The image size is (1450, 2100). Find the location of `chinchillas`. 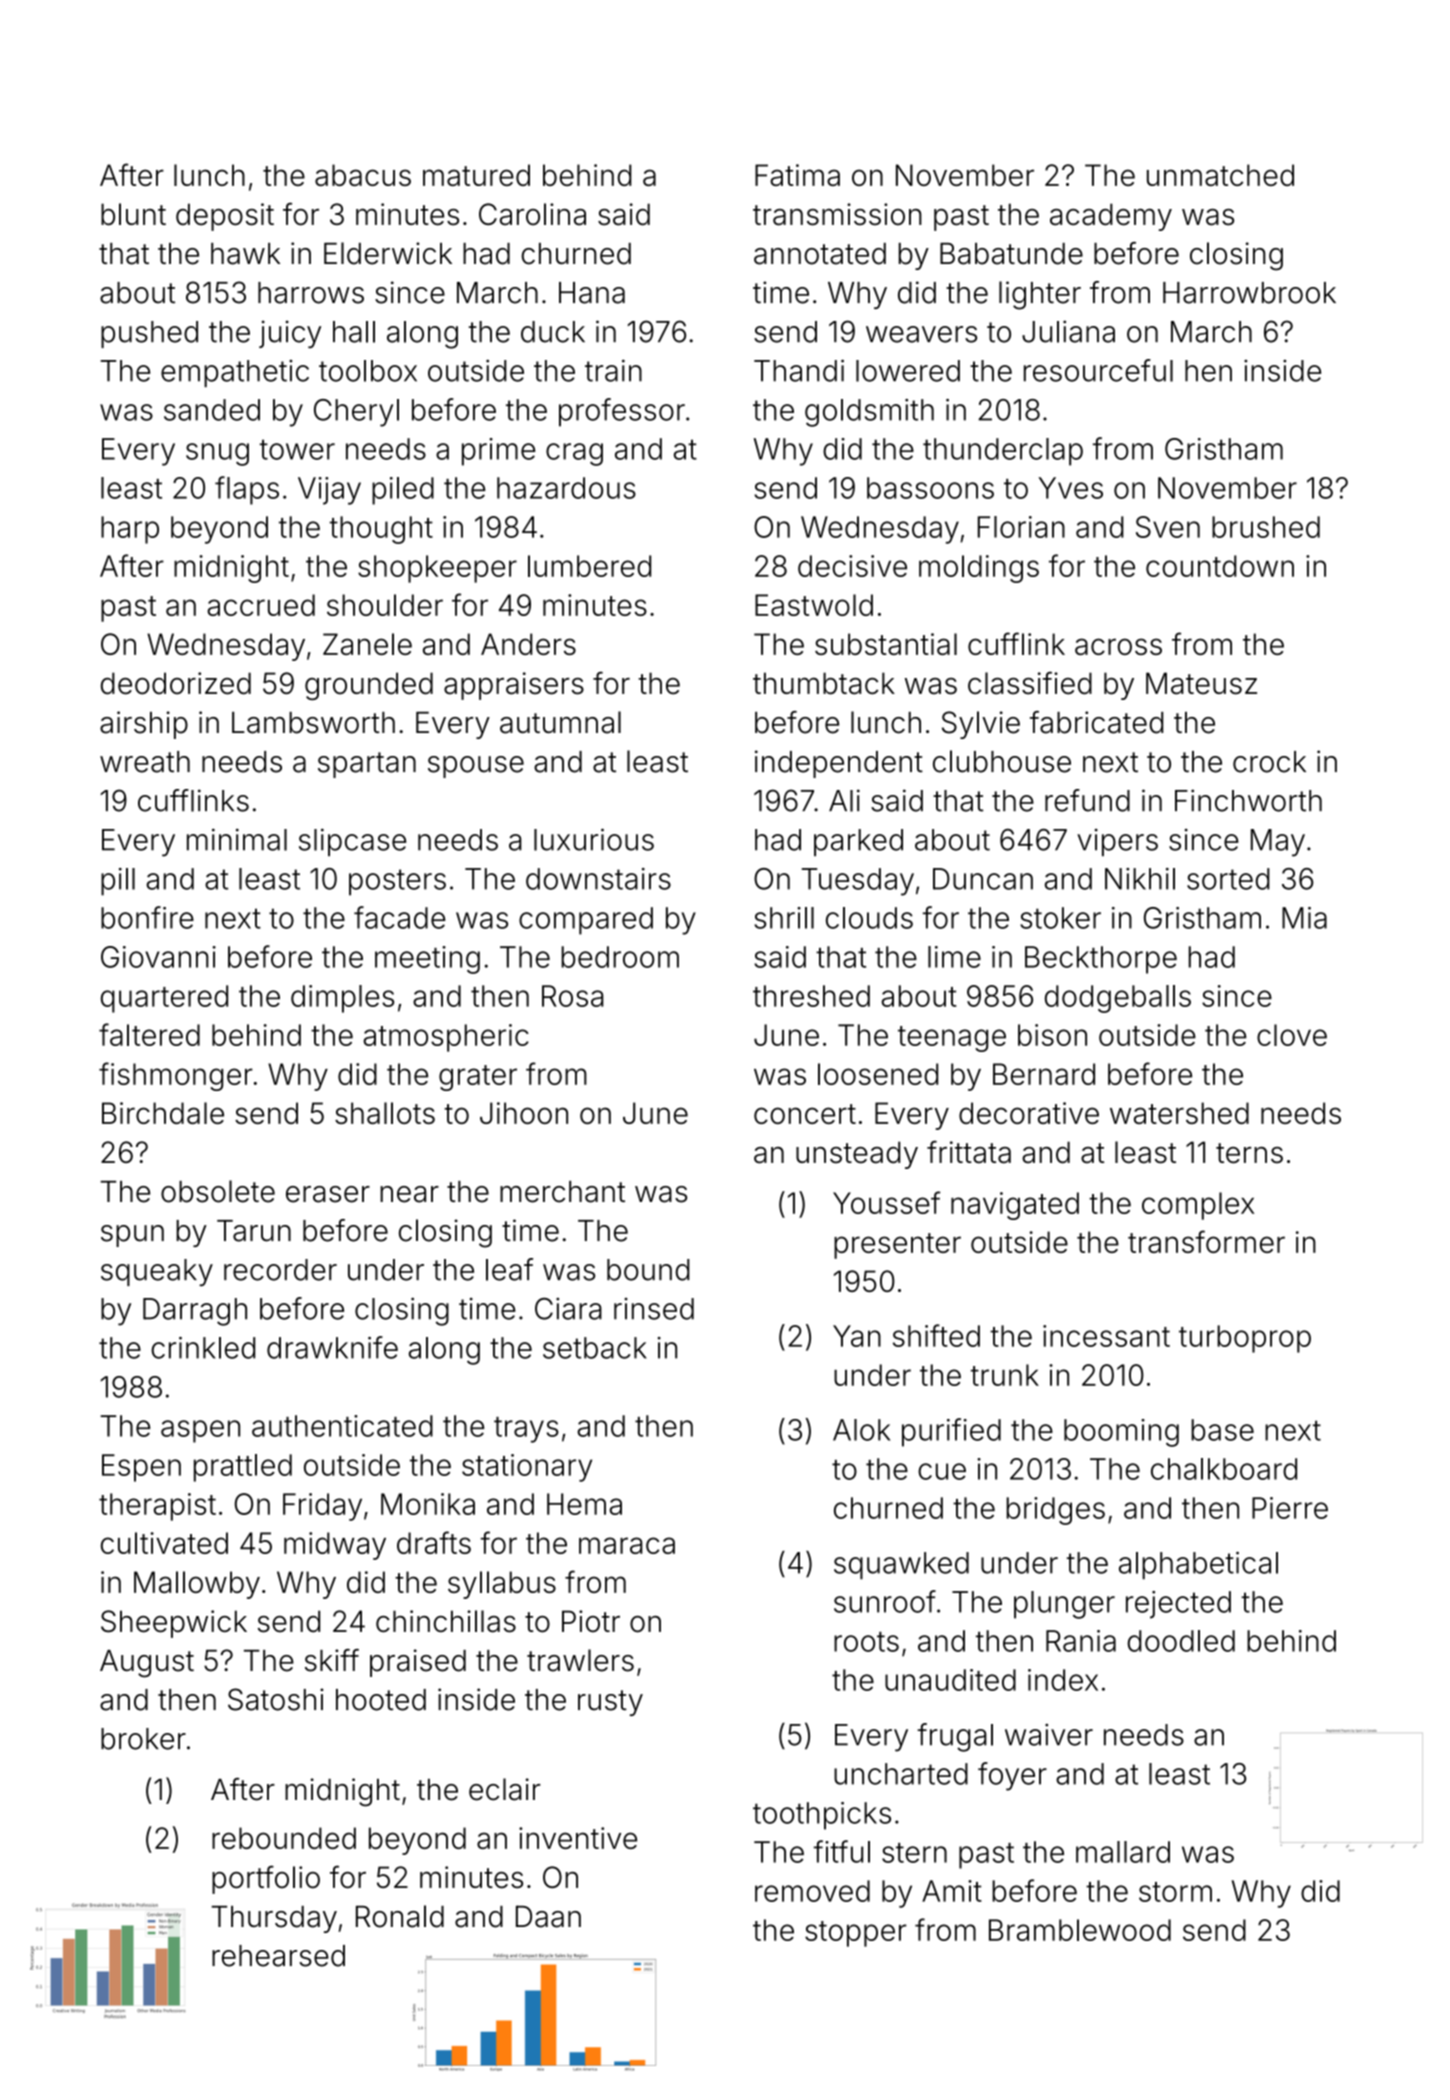

chinchillas is located at coordinates (446, 1621).
